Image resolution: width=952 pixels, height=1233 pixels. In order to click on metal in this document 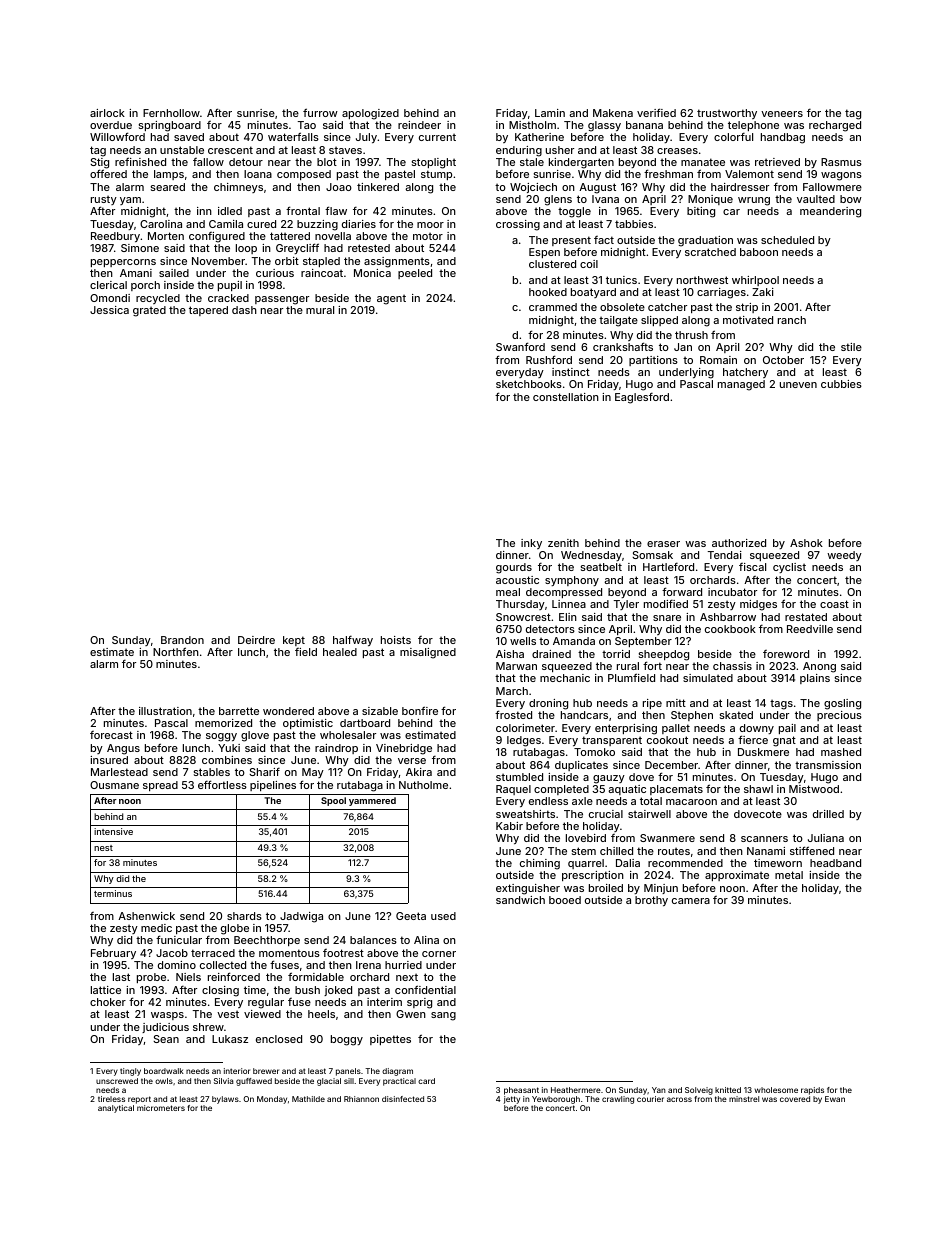, I will do `click(789, 875)`.
